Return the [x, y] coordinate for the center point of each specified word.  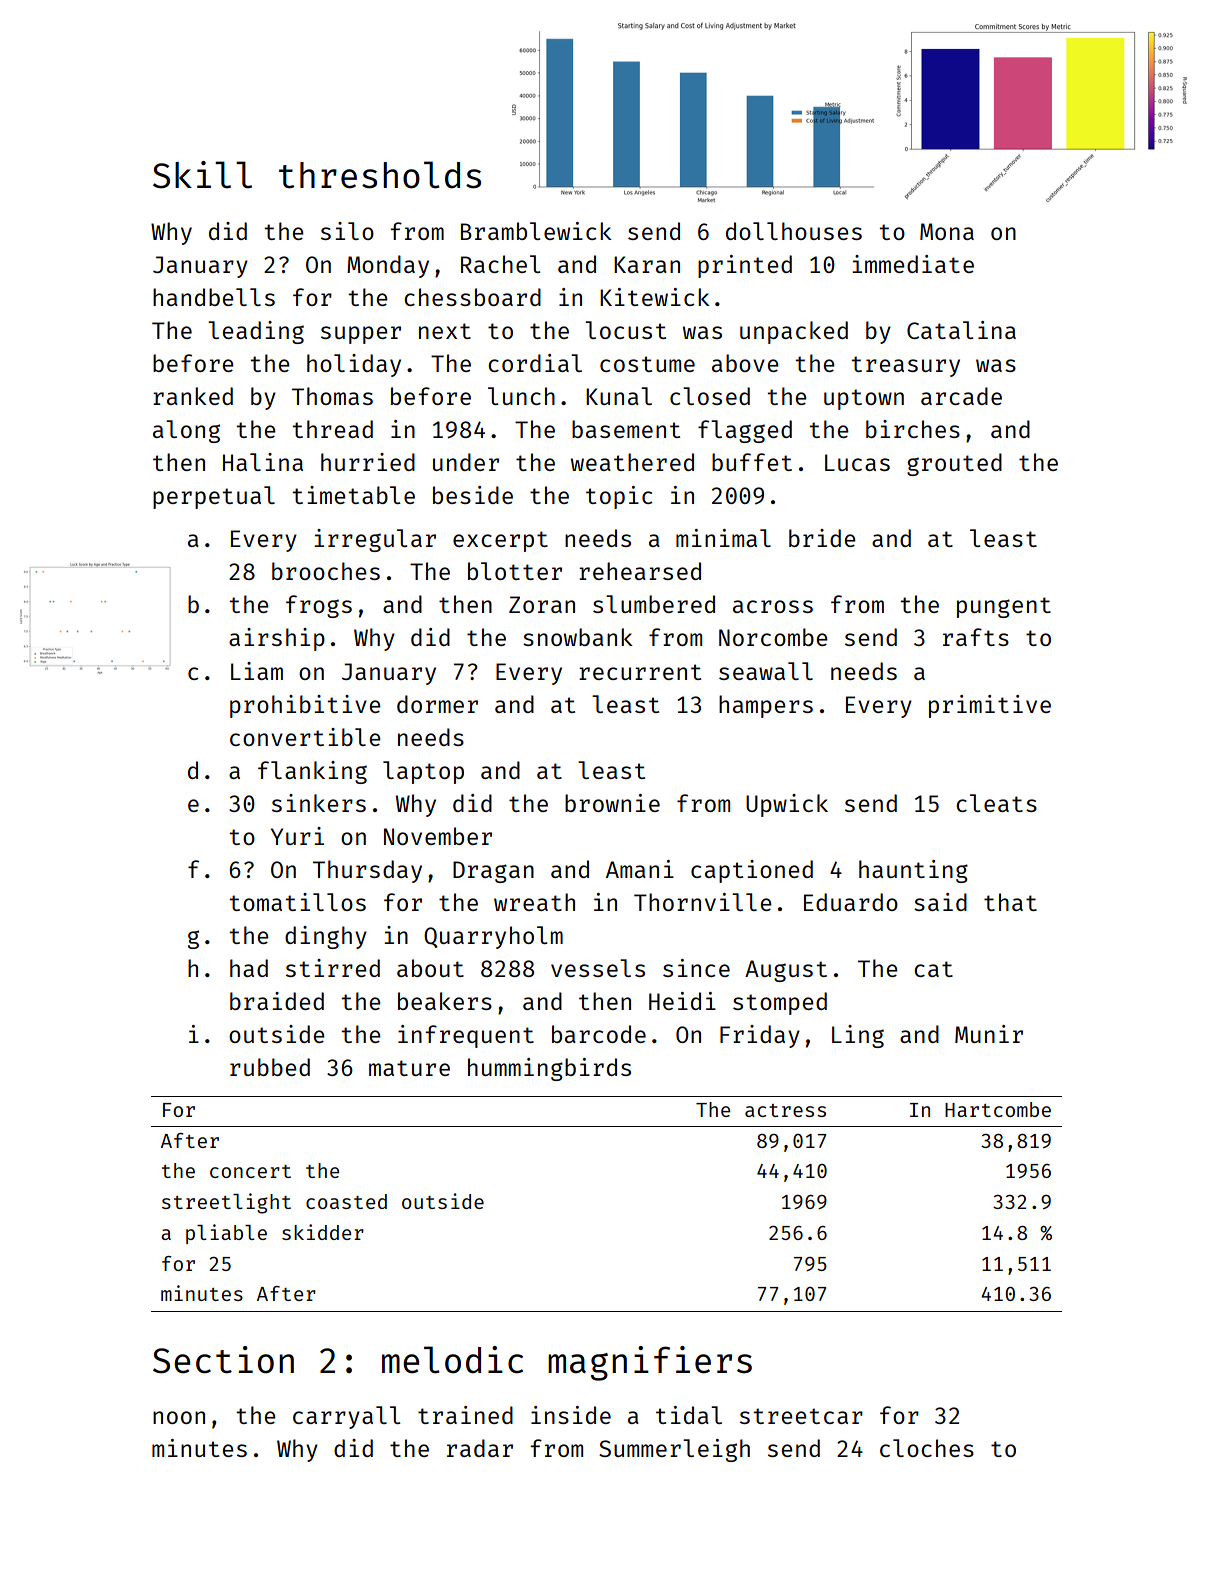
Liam [257, 671]
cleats [996, 803]
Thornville [702, 902]
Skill [202, 175]
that [1010, 902]
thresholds [380, 175]
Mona [947, 231]
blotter [515, 571]
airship [277, 639]
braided [277, 1001]
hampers [766, 706]
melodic [452, 1360]
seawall [766, 671]
